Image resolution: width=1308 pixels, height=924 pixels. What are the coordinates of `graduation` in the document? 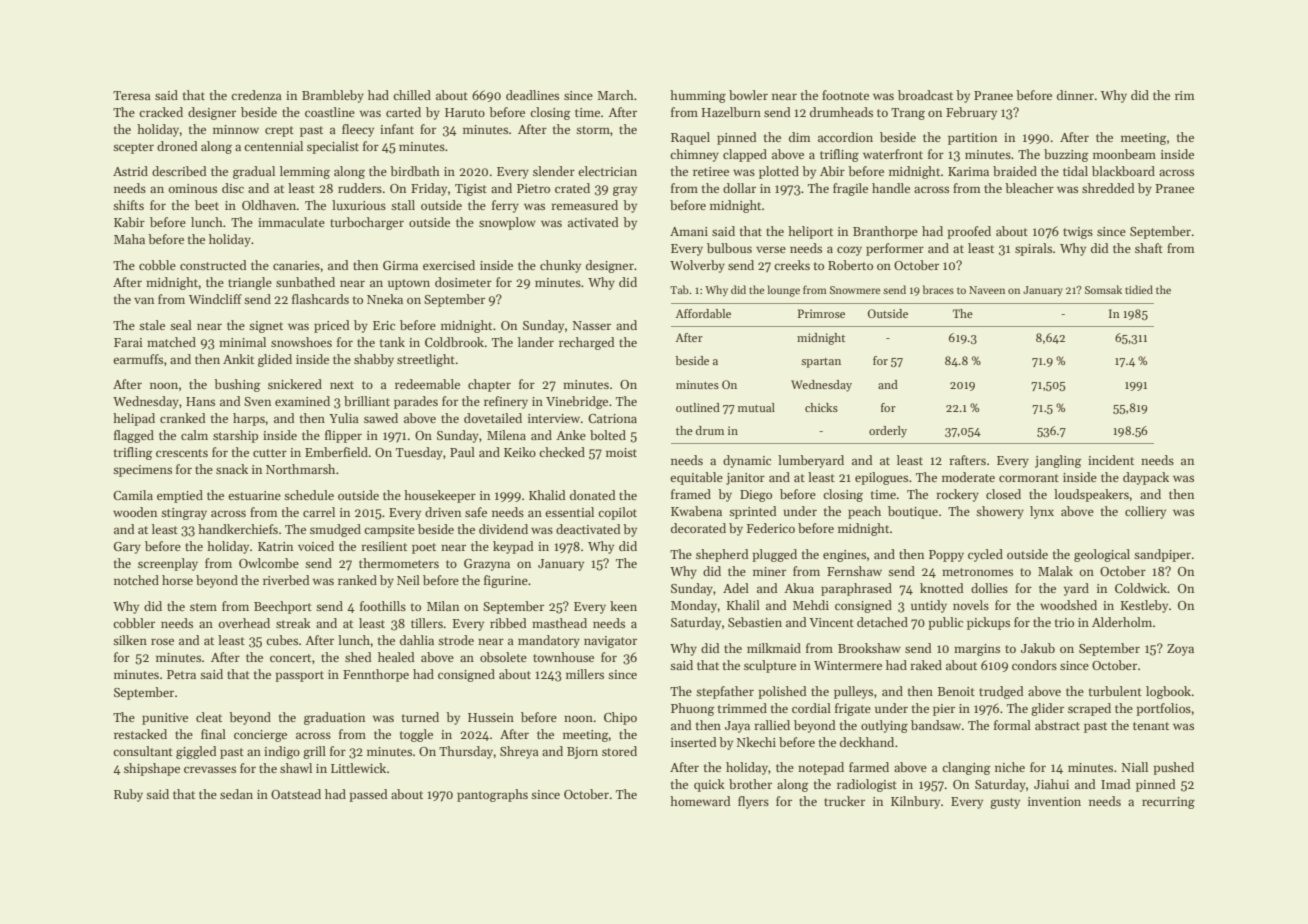 It's located at (334, 718).
